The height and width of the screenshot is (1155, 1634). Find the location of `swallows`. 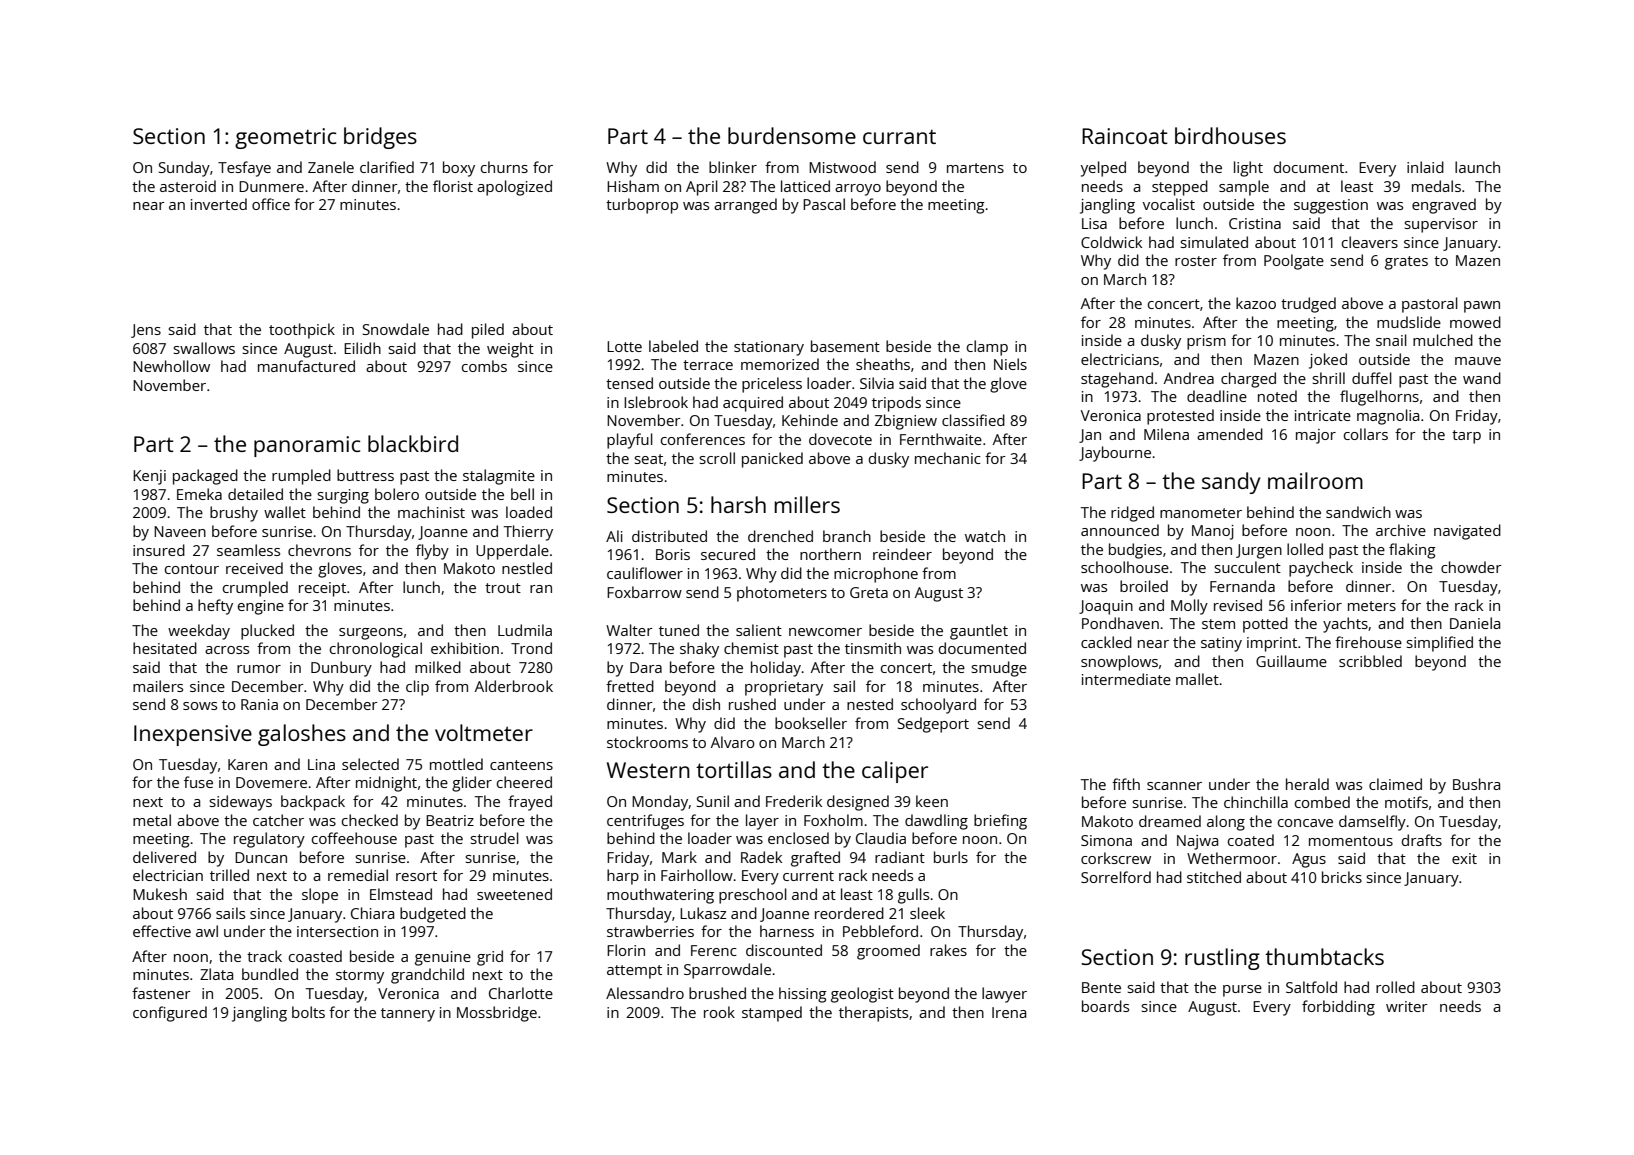

swallows is located at coordinates (204, 348).
